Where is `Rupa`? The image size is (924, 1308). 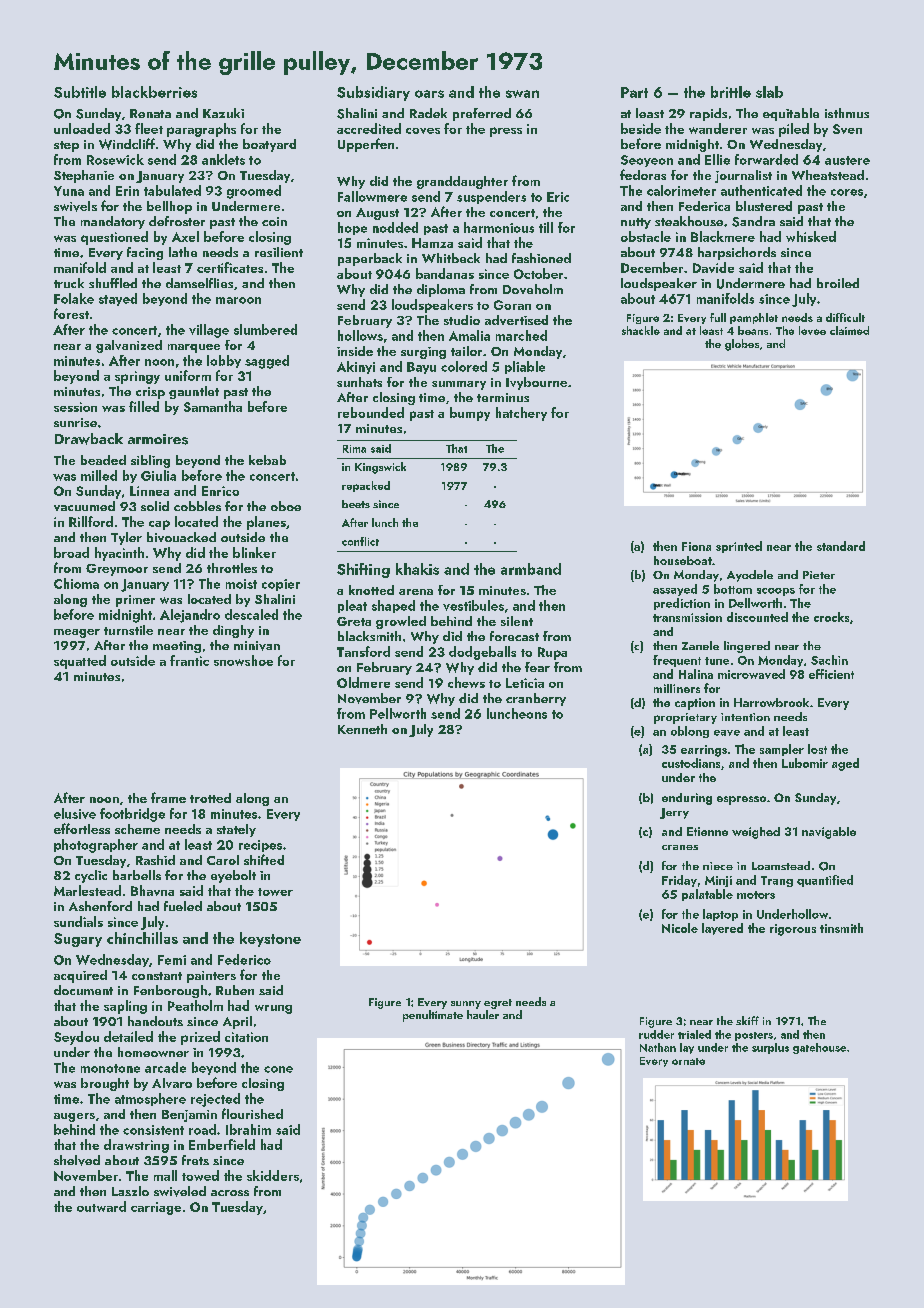
Rupa is located at coordinates (552, 653).
